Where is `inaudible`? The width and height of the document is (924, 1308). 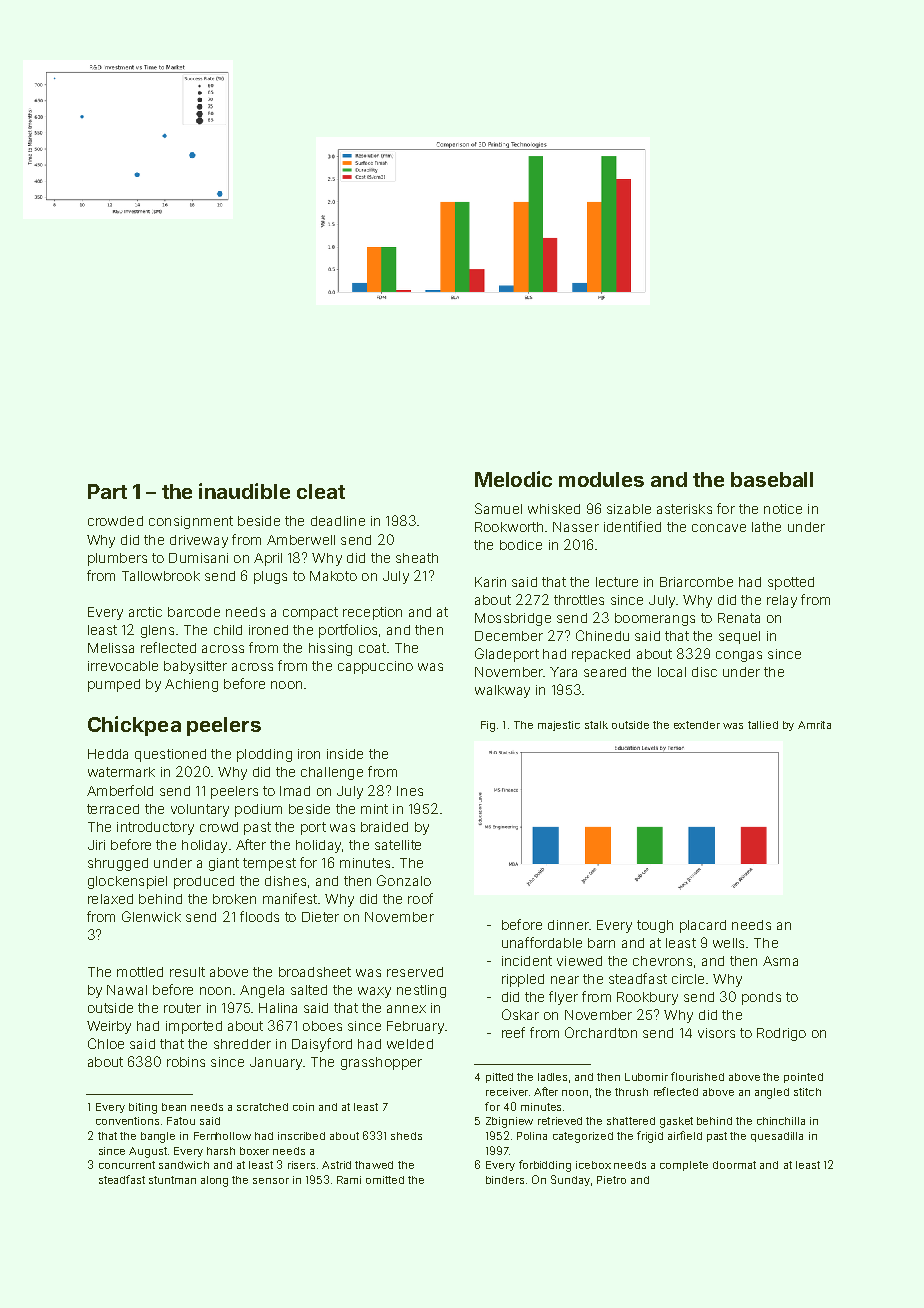
inaudible is located at coordinates (244, 491).
